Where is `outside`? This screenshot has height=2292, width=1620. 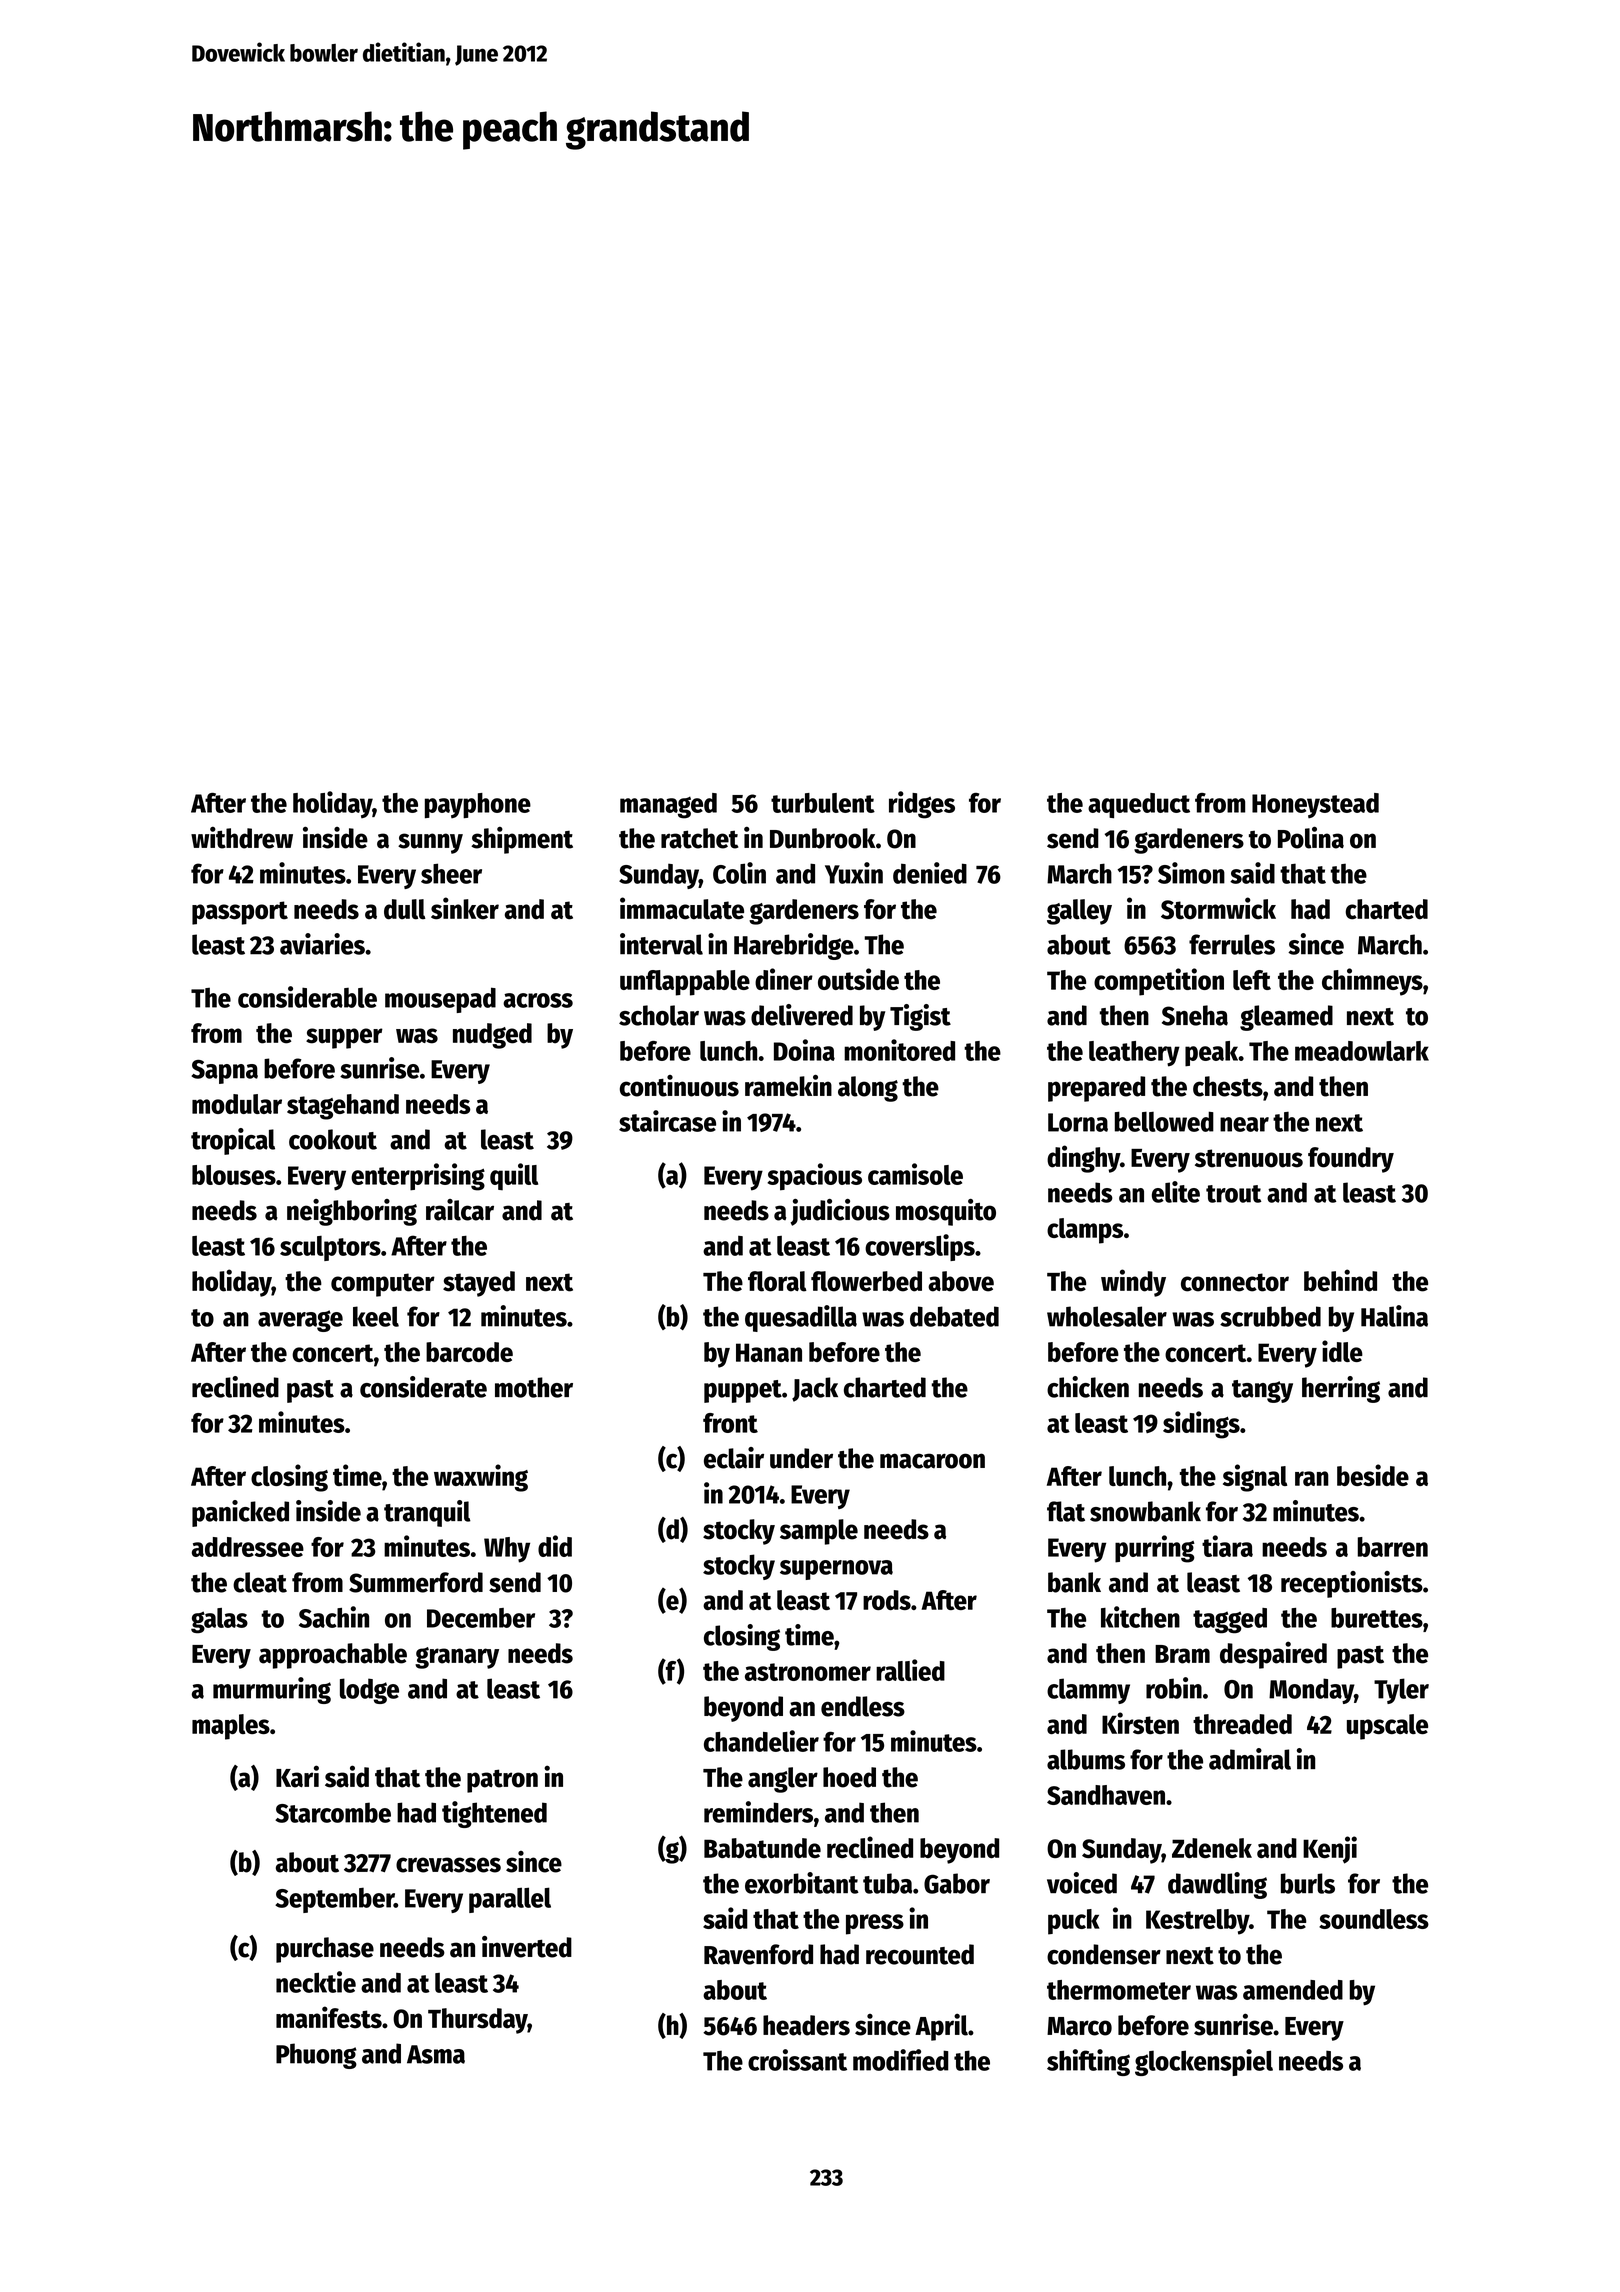 outside is located at coordinates (858, 979).
